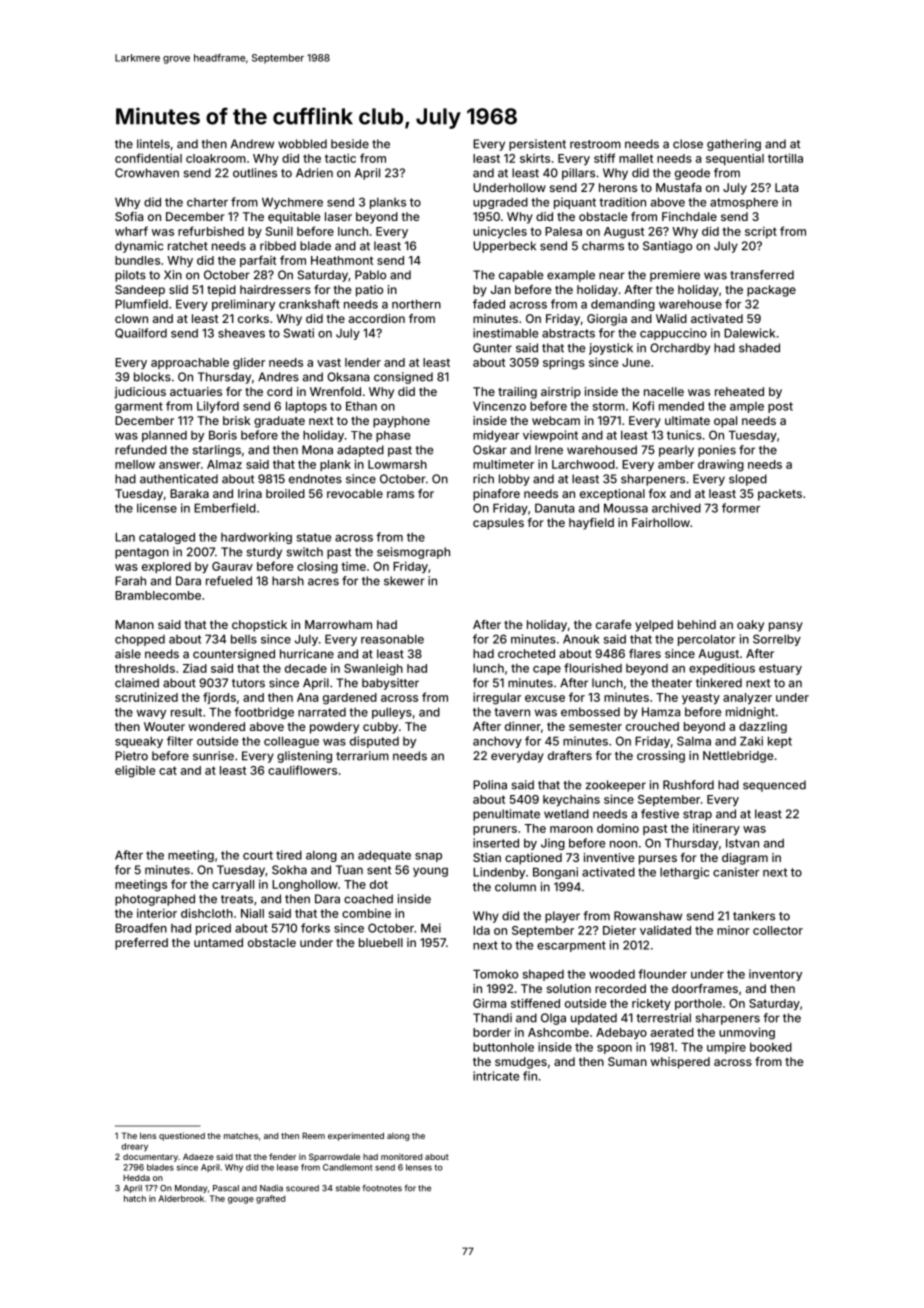 The height and width of the screenshot is (1308, 924). What do you see at coordinates (131, 756) in the screenshot?
I see `Pietro` at bounding box center [131, 756].
